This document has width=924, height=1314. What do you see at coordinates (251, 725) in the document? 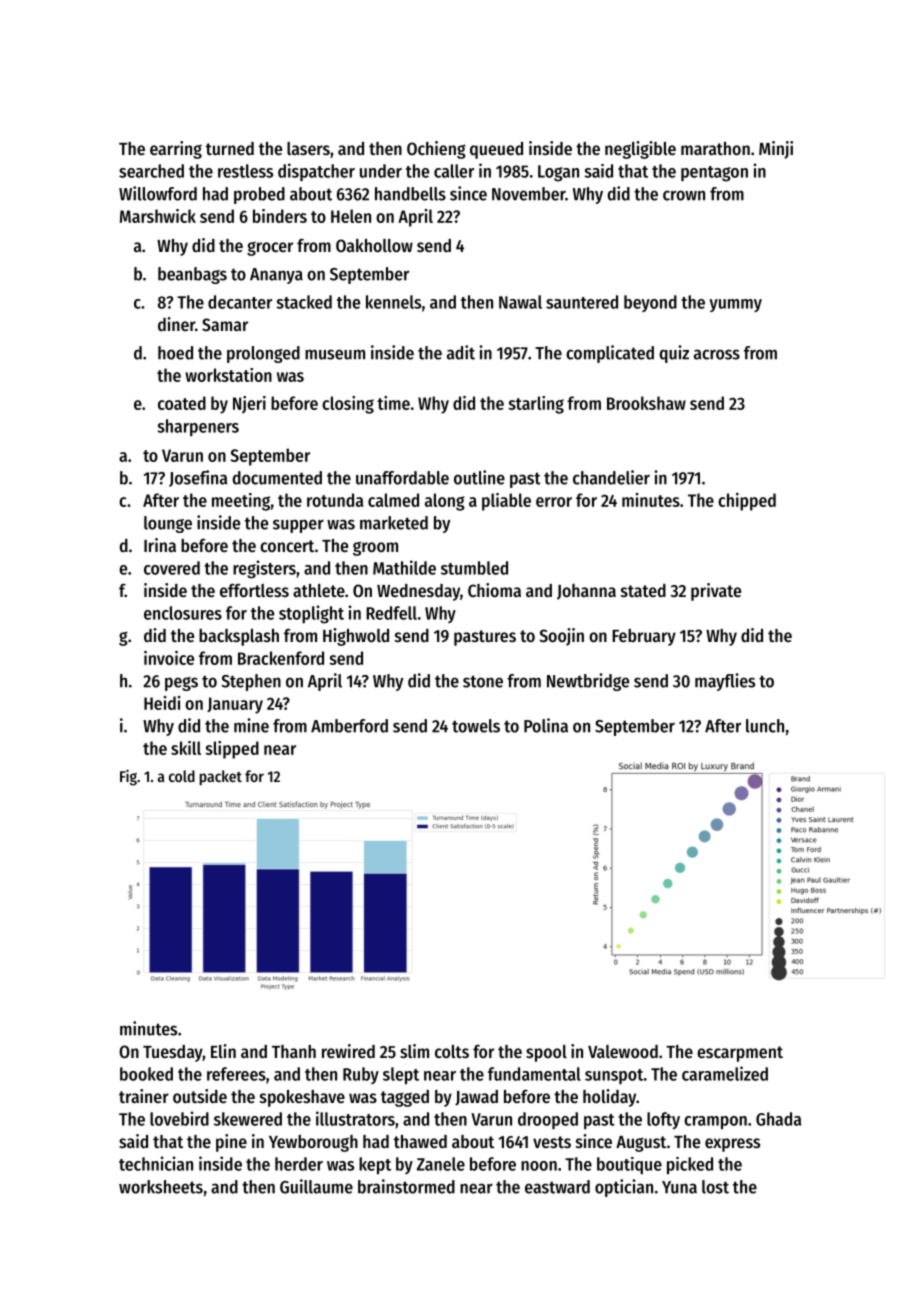
I see `mine` at bounding box center [251, 725].
